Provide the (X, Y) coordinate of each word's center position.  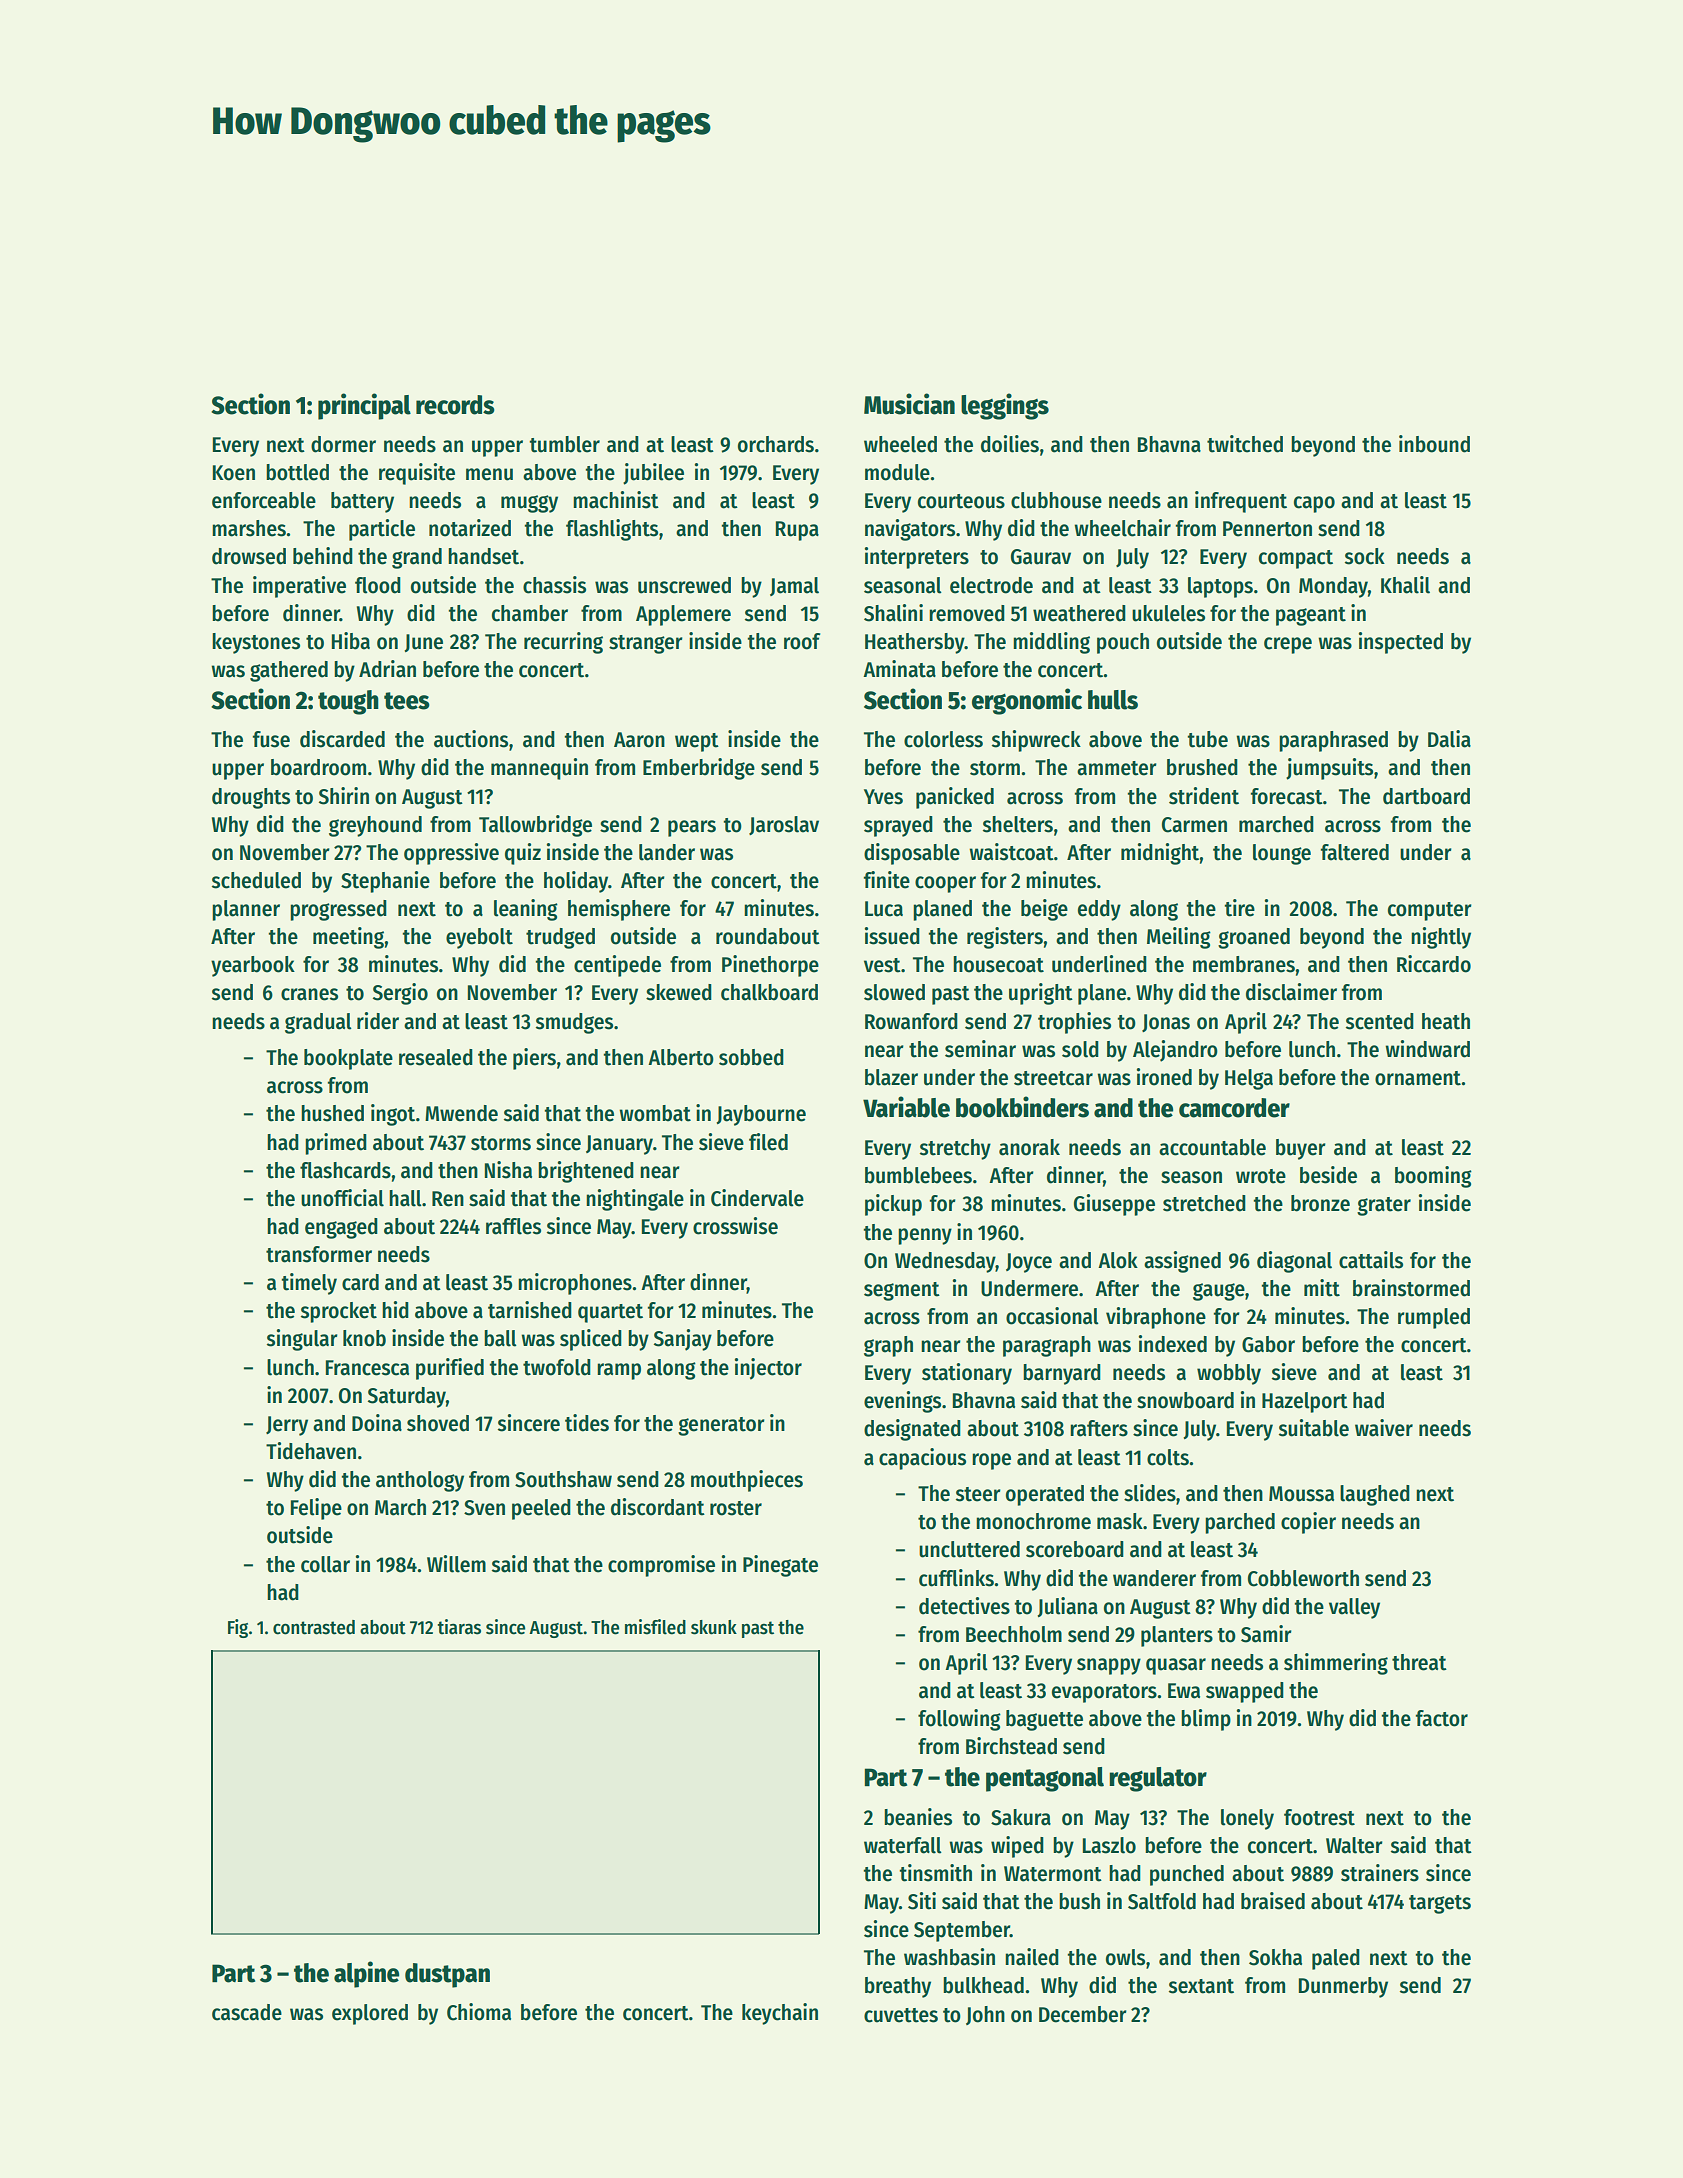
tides (587, 1423)
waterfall (903, 1845)
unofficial (342, 1198)
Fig (238, 1628)
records (455, 405)
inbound (1434, 444)
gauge (1219, 1292)
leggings (1005, 406)
